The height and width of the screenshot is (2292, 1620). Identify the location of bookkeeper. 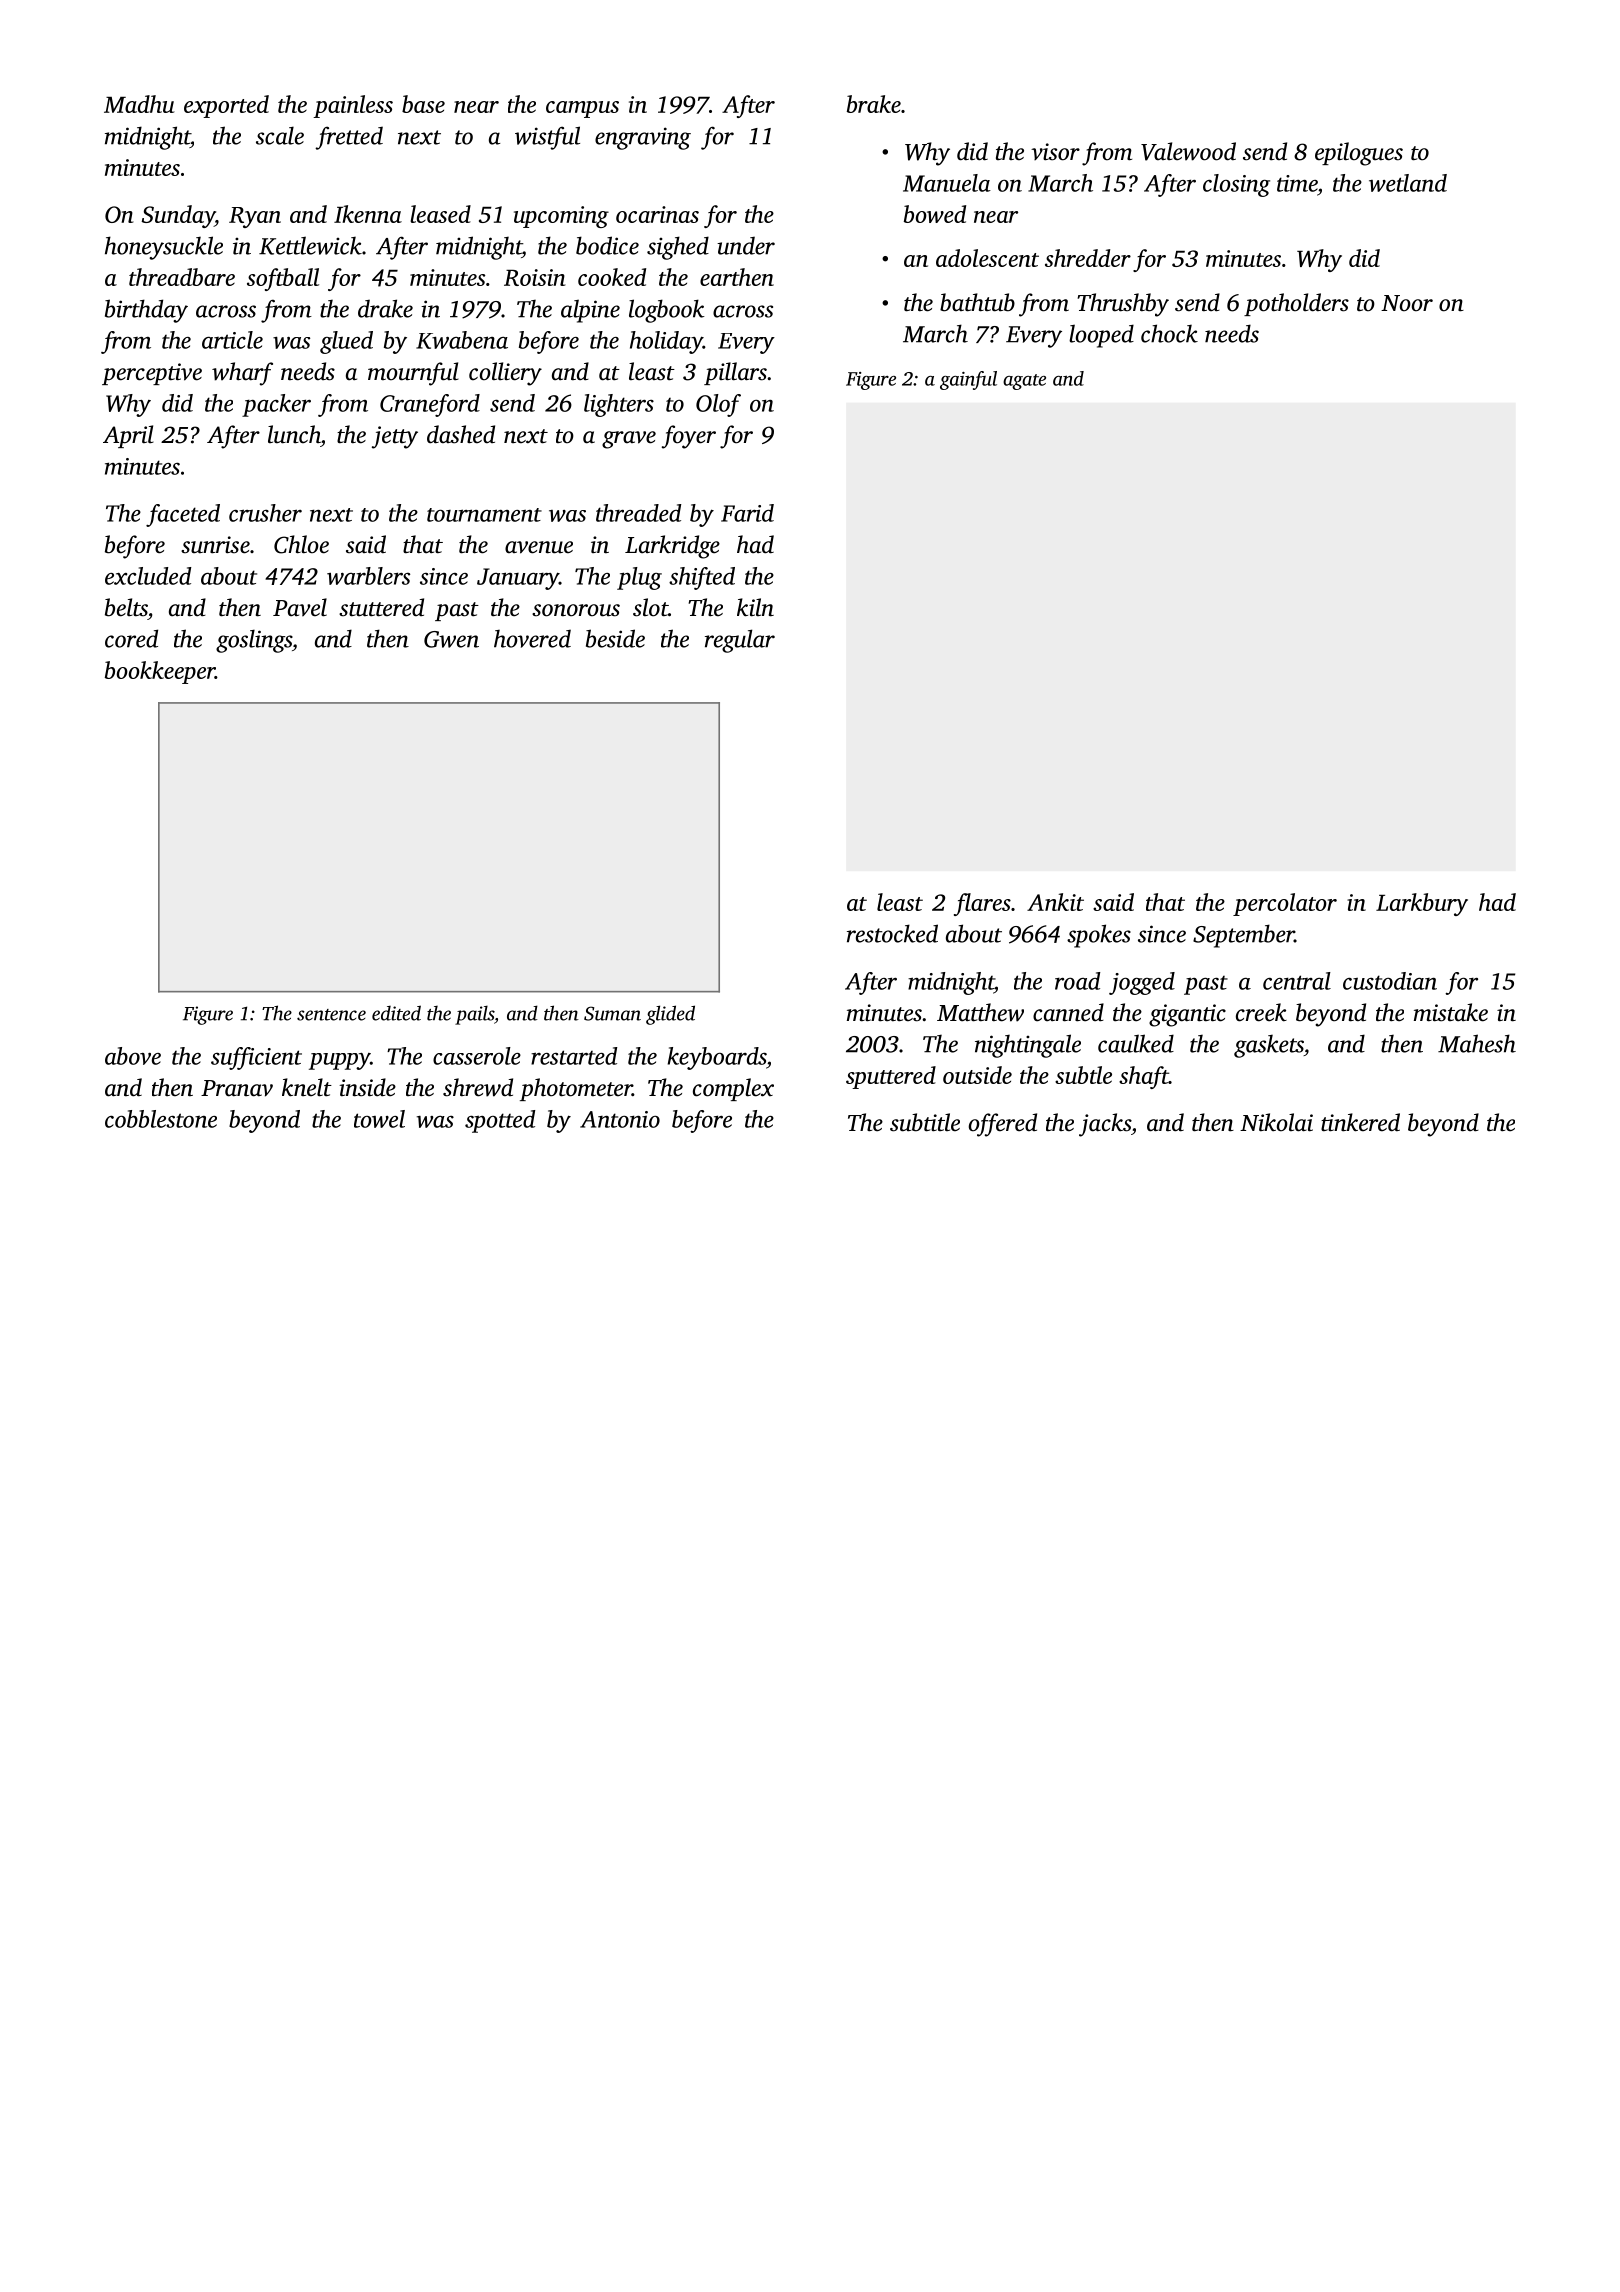
(160, 672).
